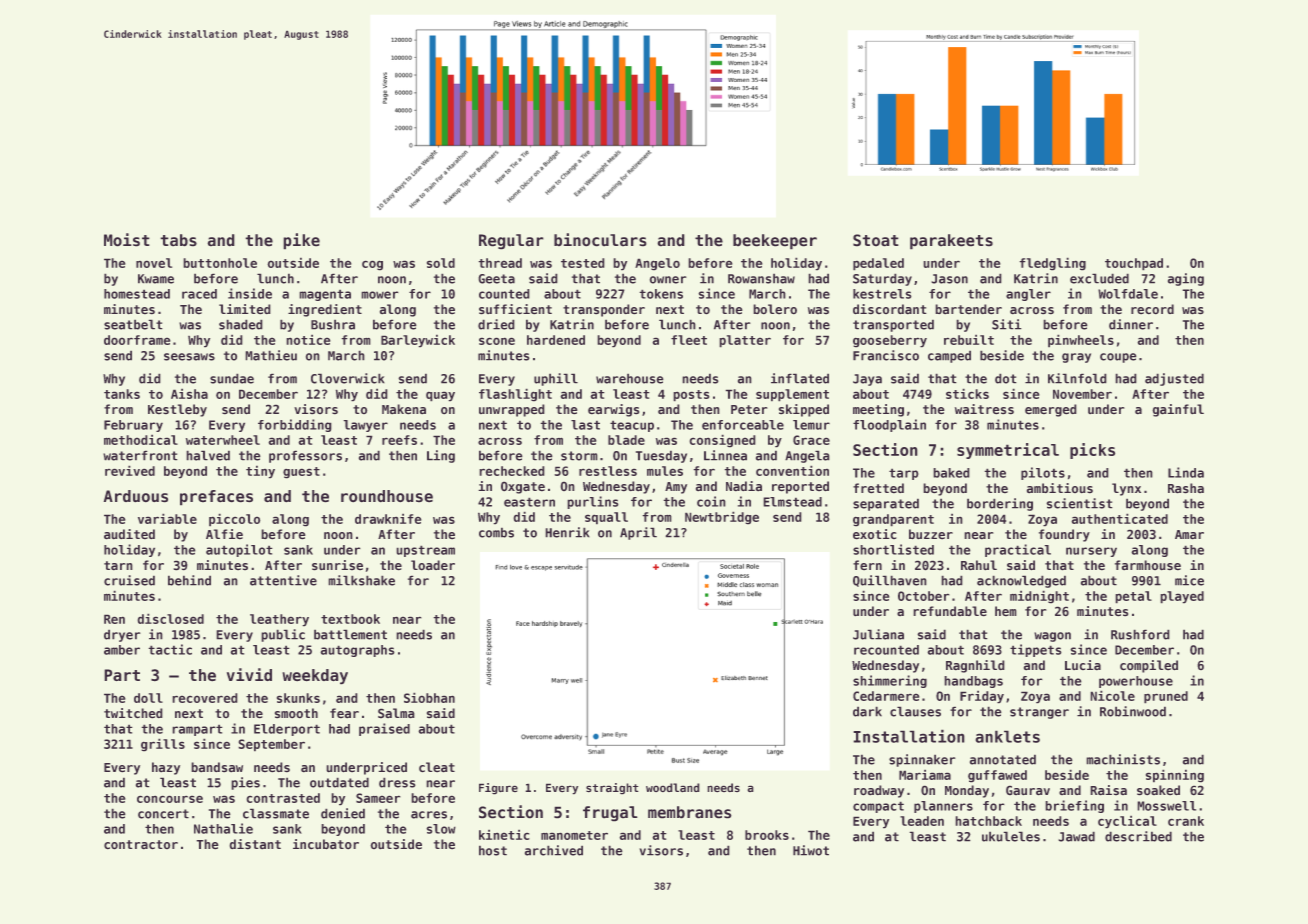  Describe the element at coordinates (1158, 790) in the document. I see `soaked` at that location.
